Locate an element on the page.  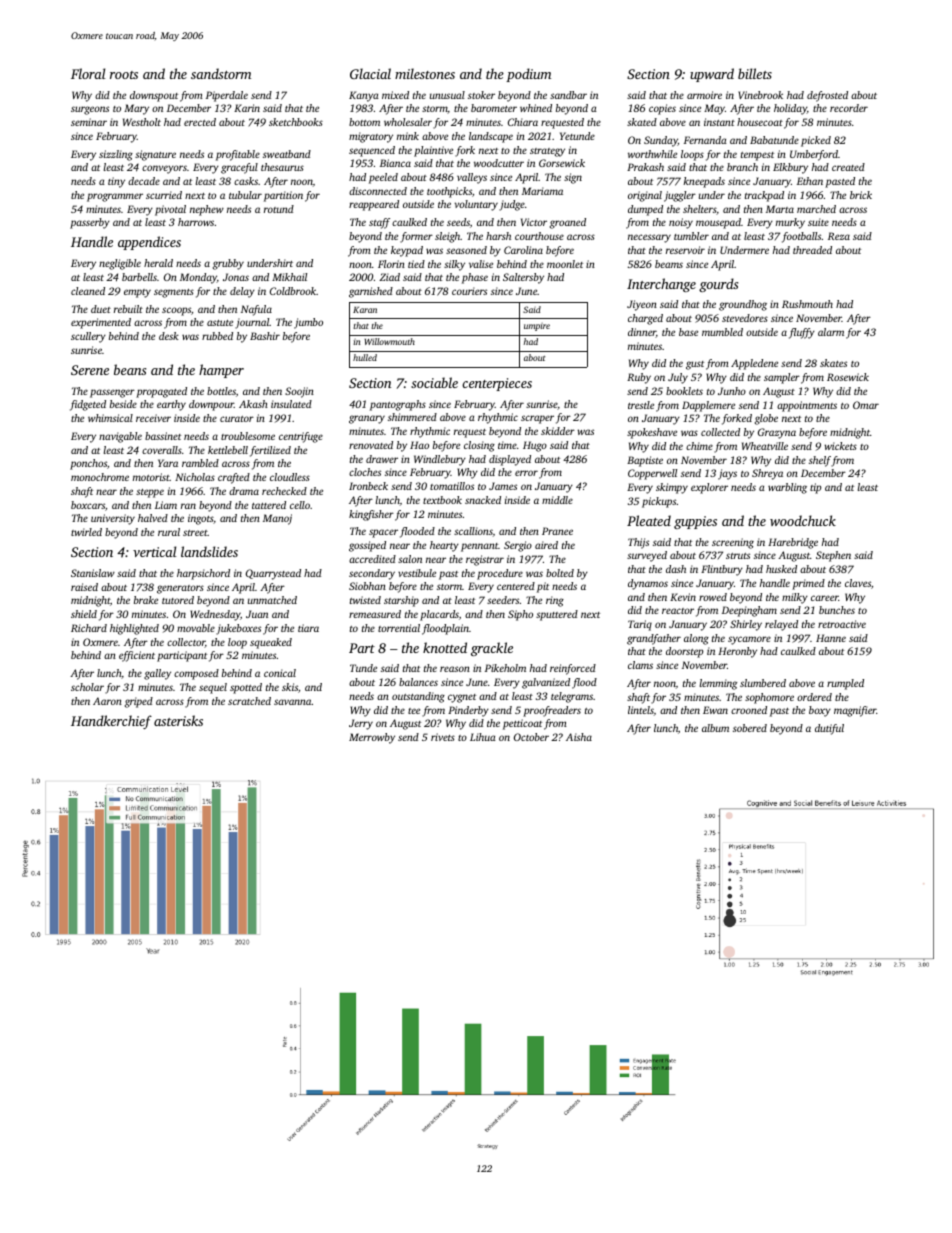
groundhog is located at coordinates (743, 305).
